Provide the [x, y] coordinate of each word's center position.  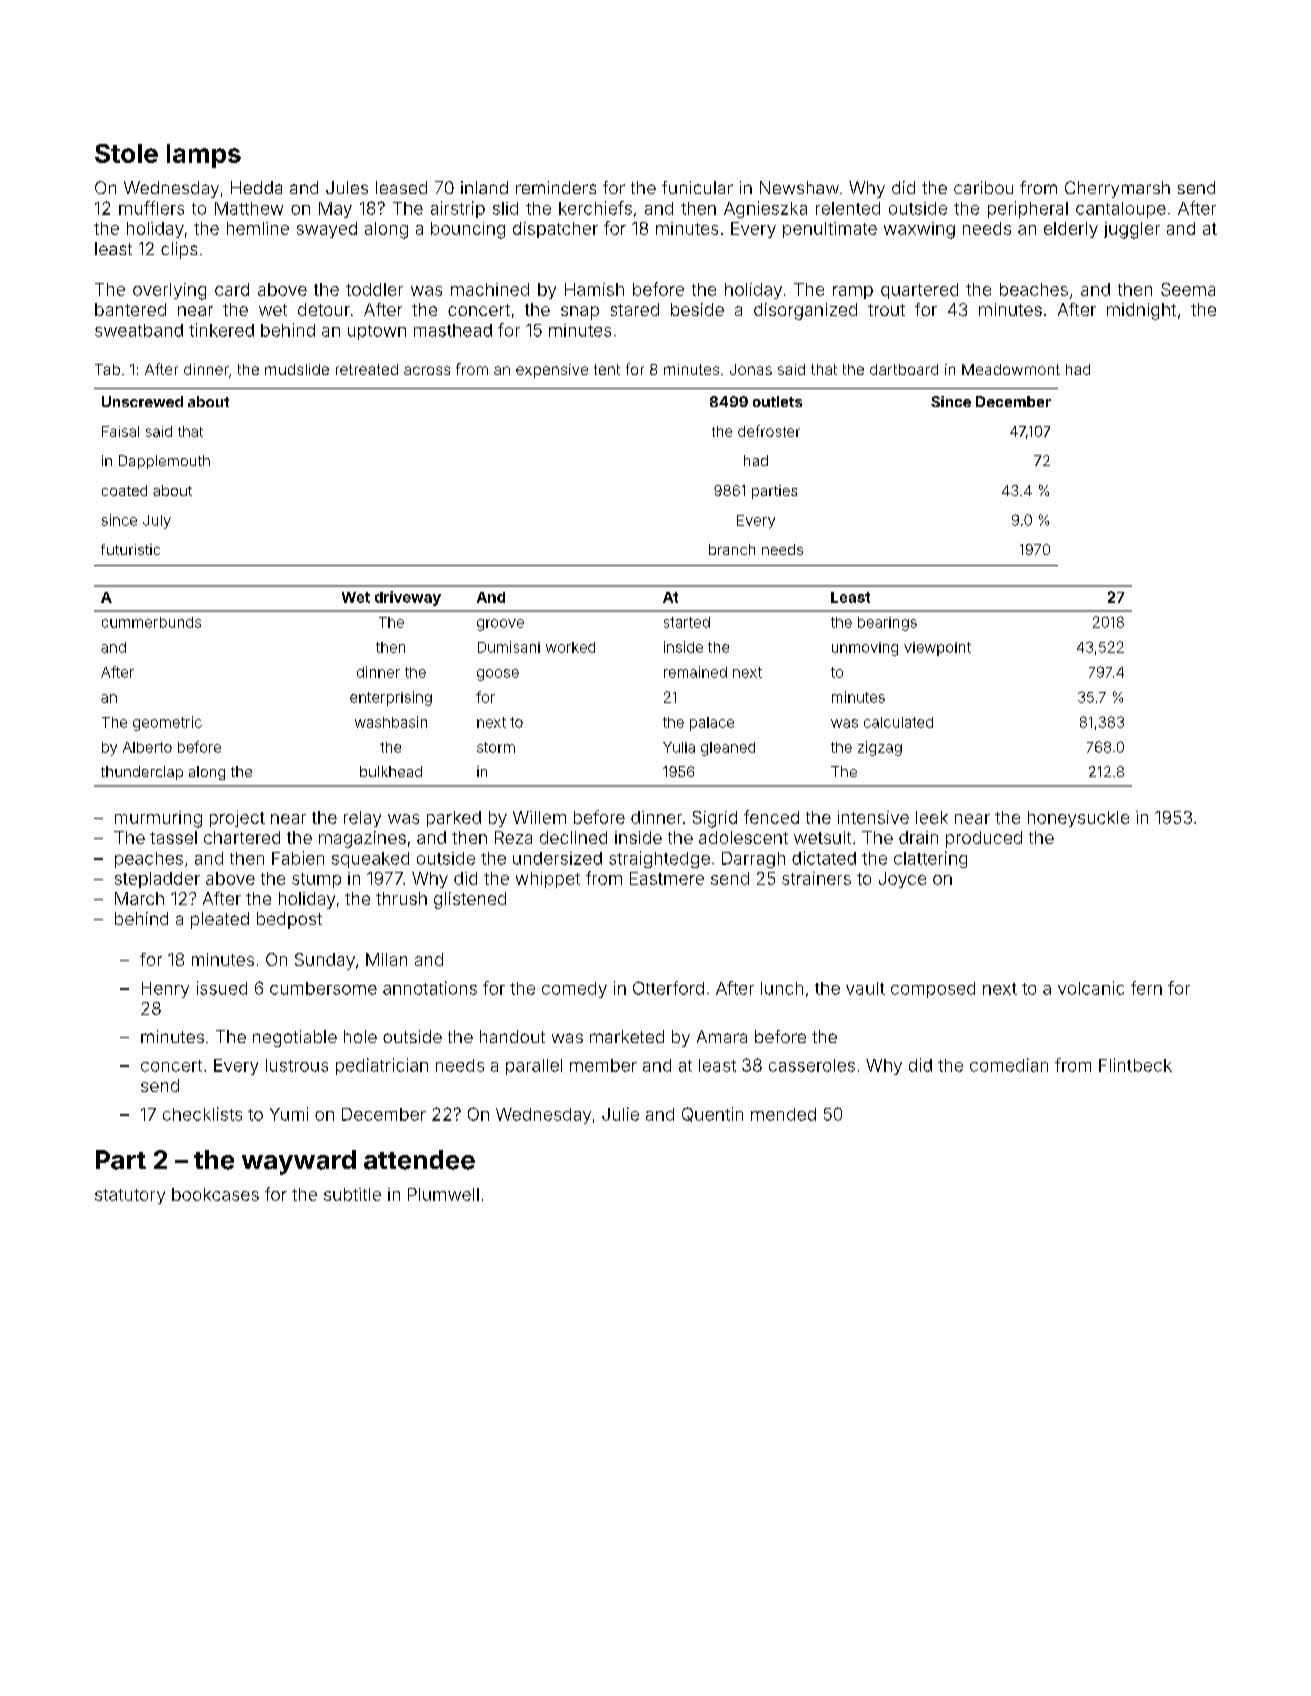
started [687, 622]
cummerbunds [151, 622]
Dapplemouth [164, 462]
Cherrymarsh [1117, 189]
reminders [556, 187]
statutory [130, 1196]
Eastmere [667, 878]
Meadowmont [1011, 369]
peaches [149, 860]
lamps [204, 156]
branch [732, 549]
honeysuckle [1078, 819]
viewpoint [937, 649]
